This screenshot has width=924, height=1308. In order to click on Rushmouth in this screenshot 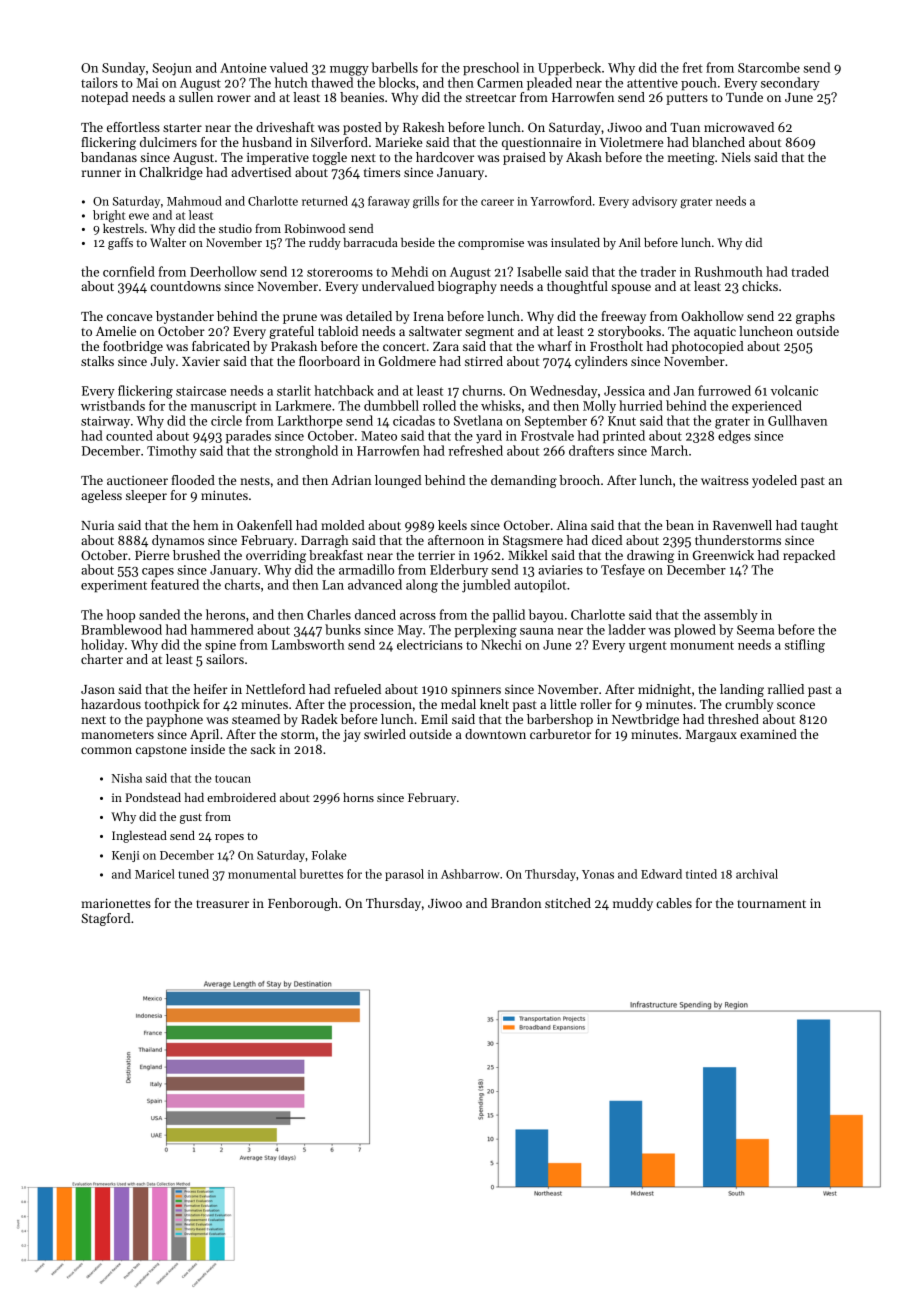, I will do `click(729, 271)`.
